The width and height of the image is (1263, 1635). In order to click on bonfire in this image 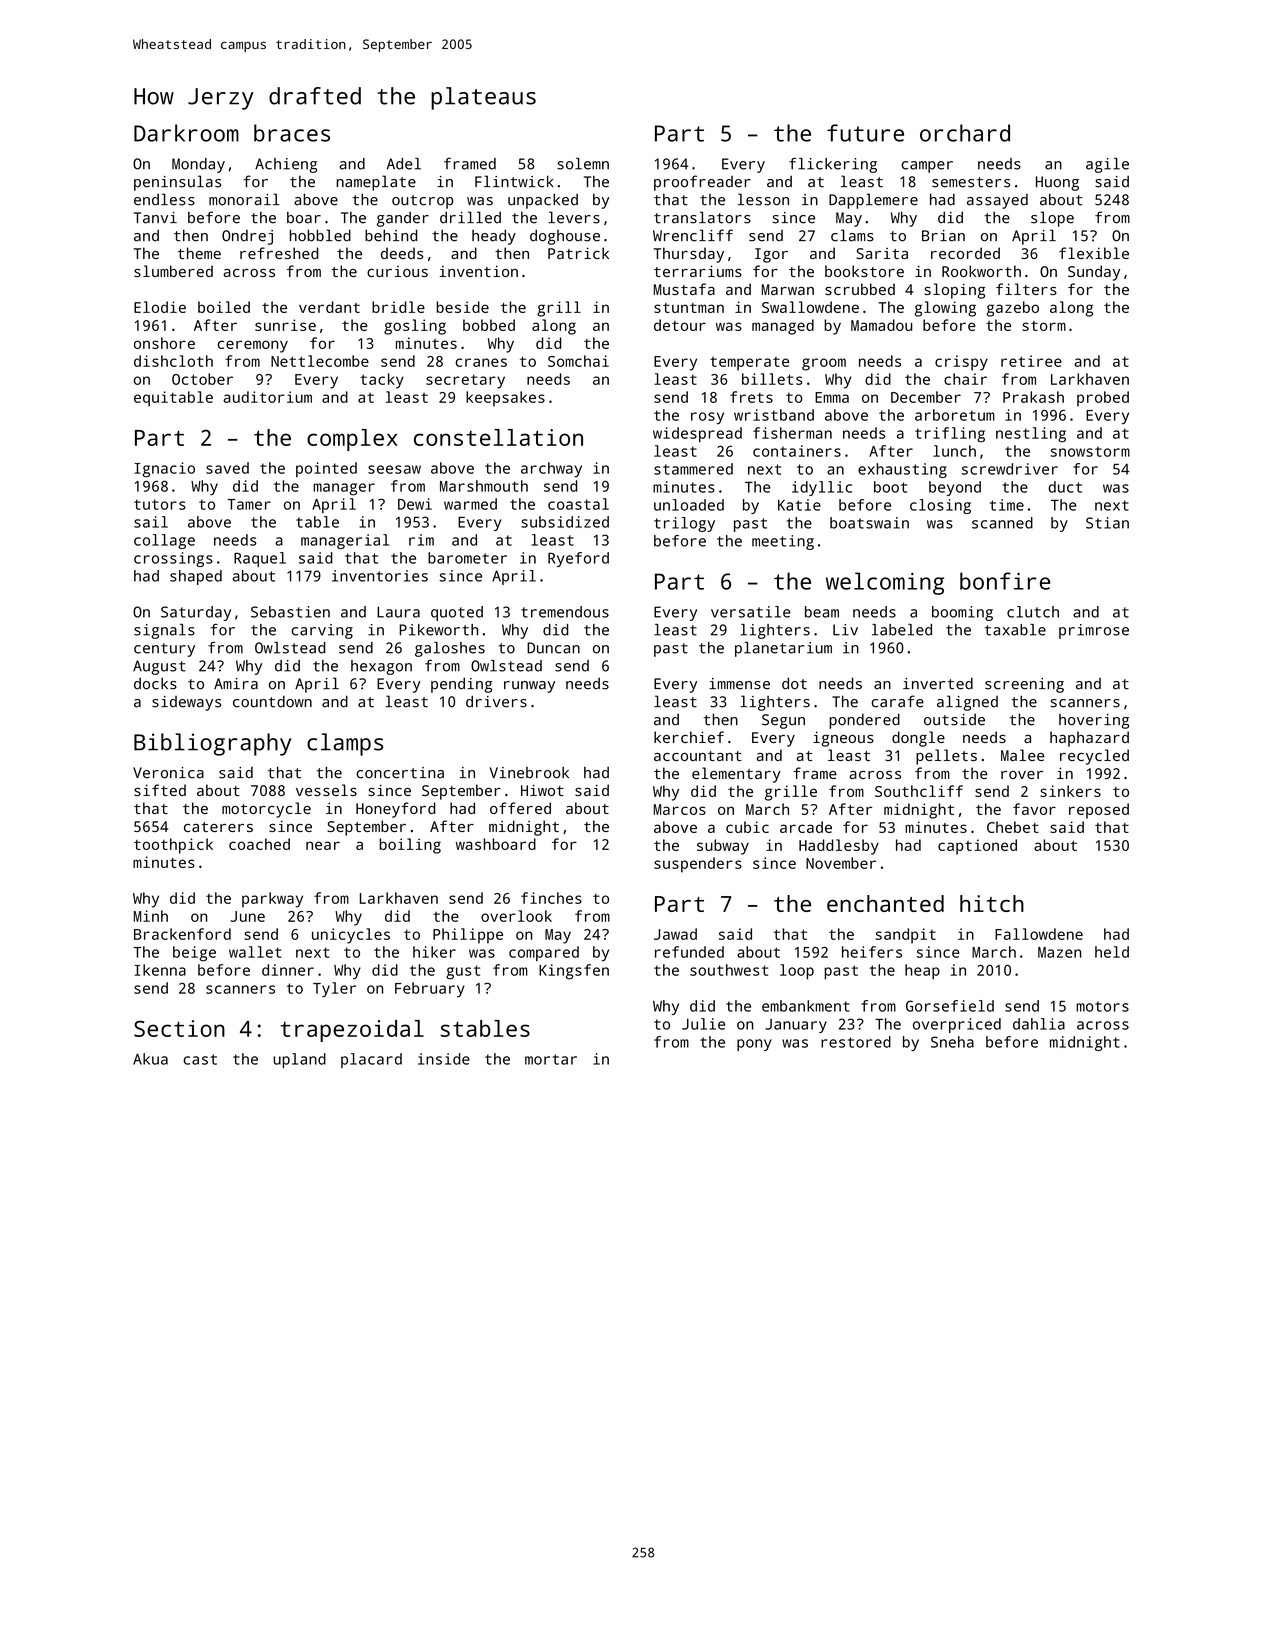, I will do `click(1005, 581)`.
